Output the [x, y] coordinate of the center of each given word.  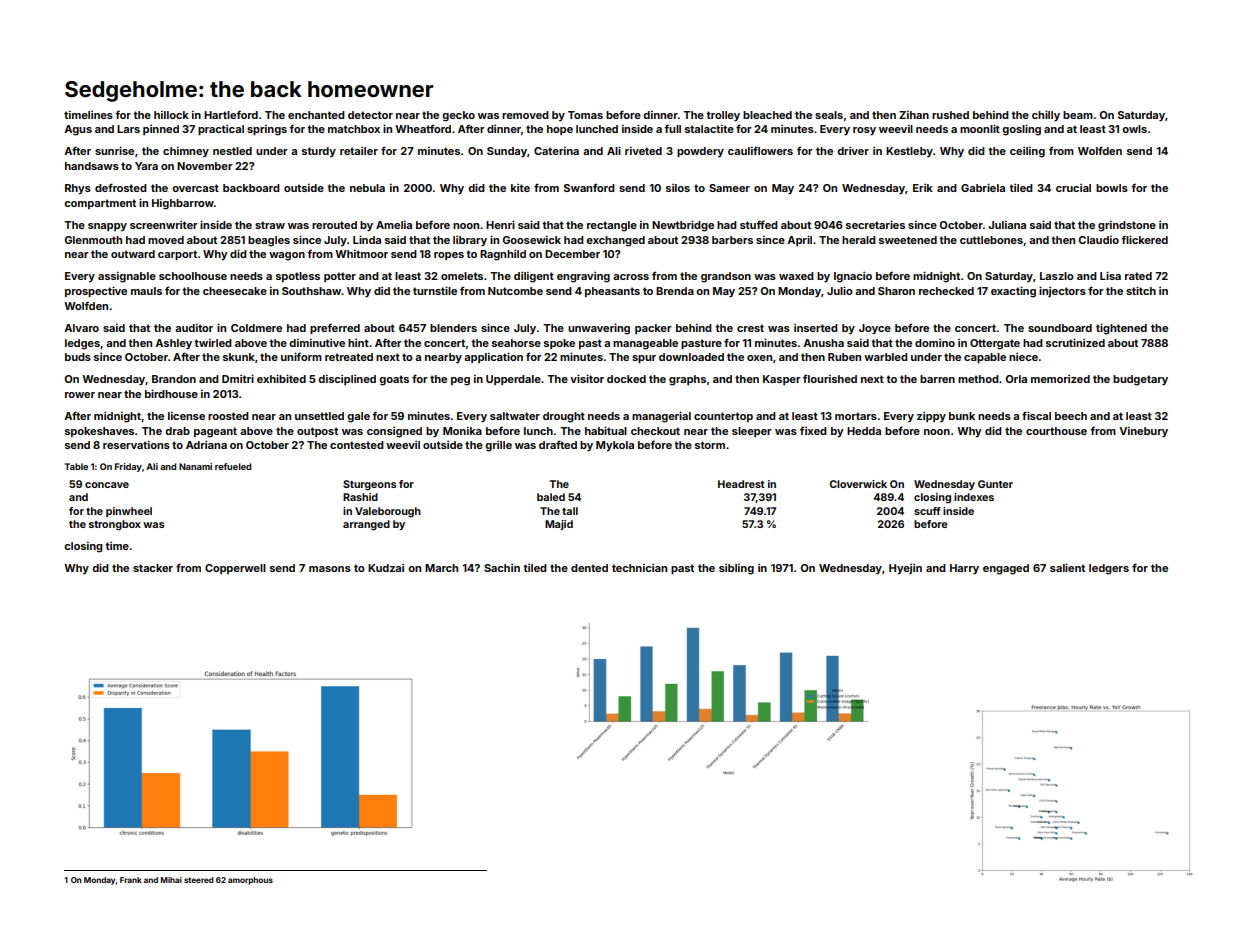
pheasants [612, 292]
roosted [228, 416]
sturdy [319, 152]
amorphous [250, 881]
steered [199, 880]
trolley [723, 116]
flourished [830, 378]
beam [1078, 115]
